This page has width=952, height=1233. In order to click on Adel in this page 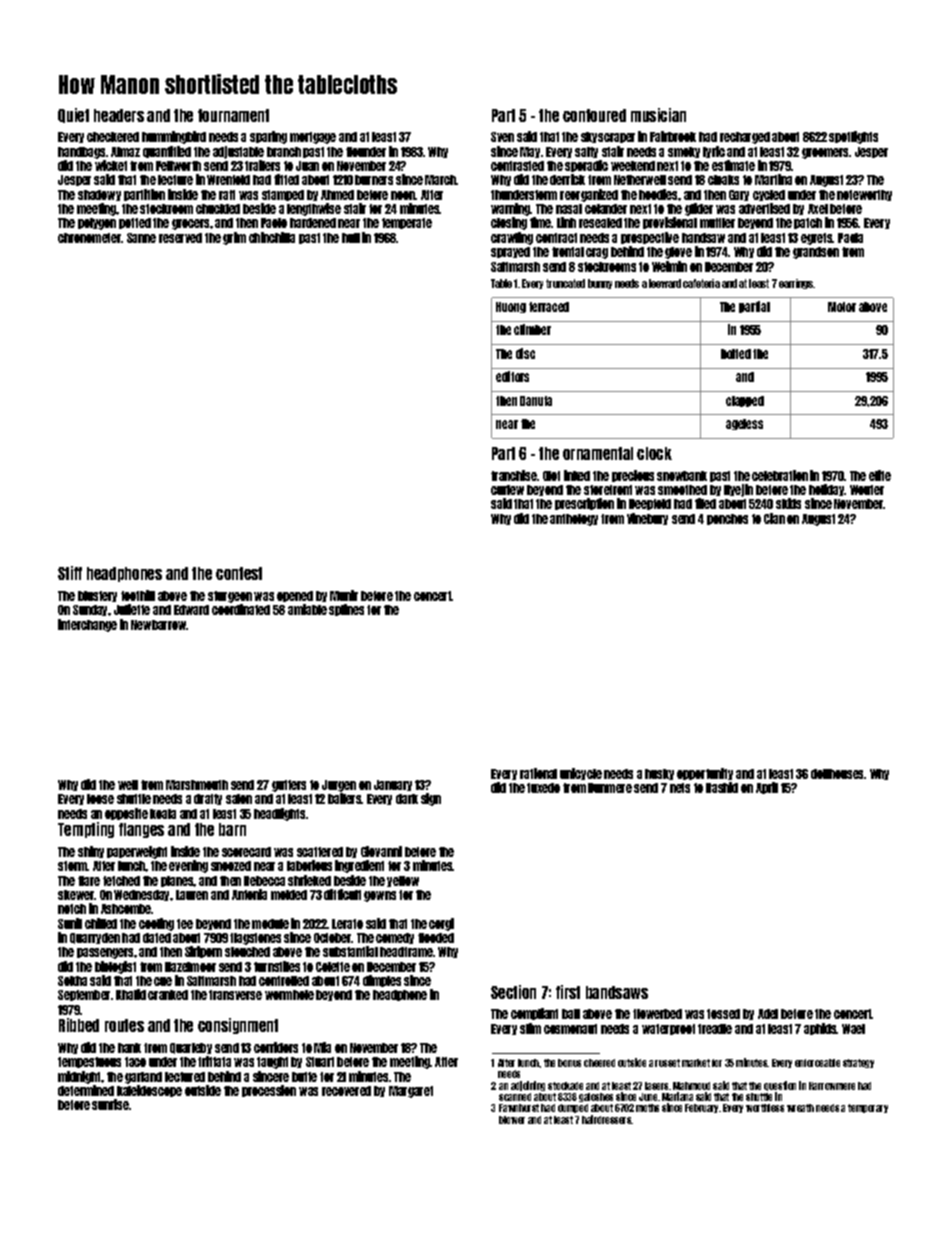, I will do `click(768, 1014)`.
